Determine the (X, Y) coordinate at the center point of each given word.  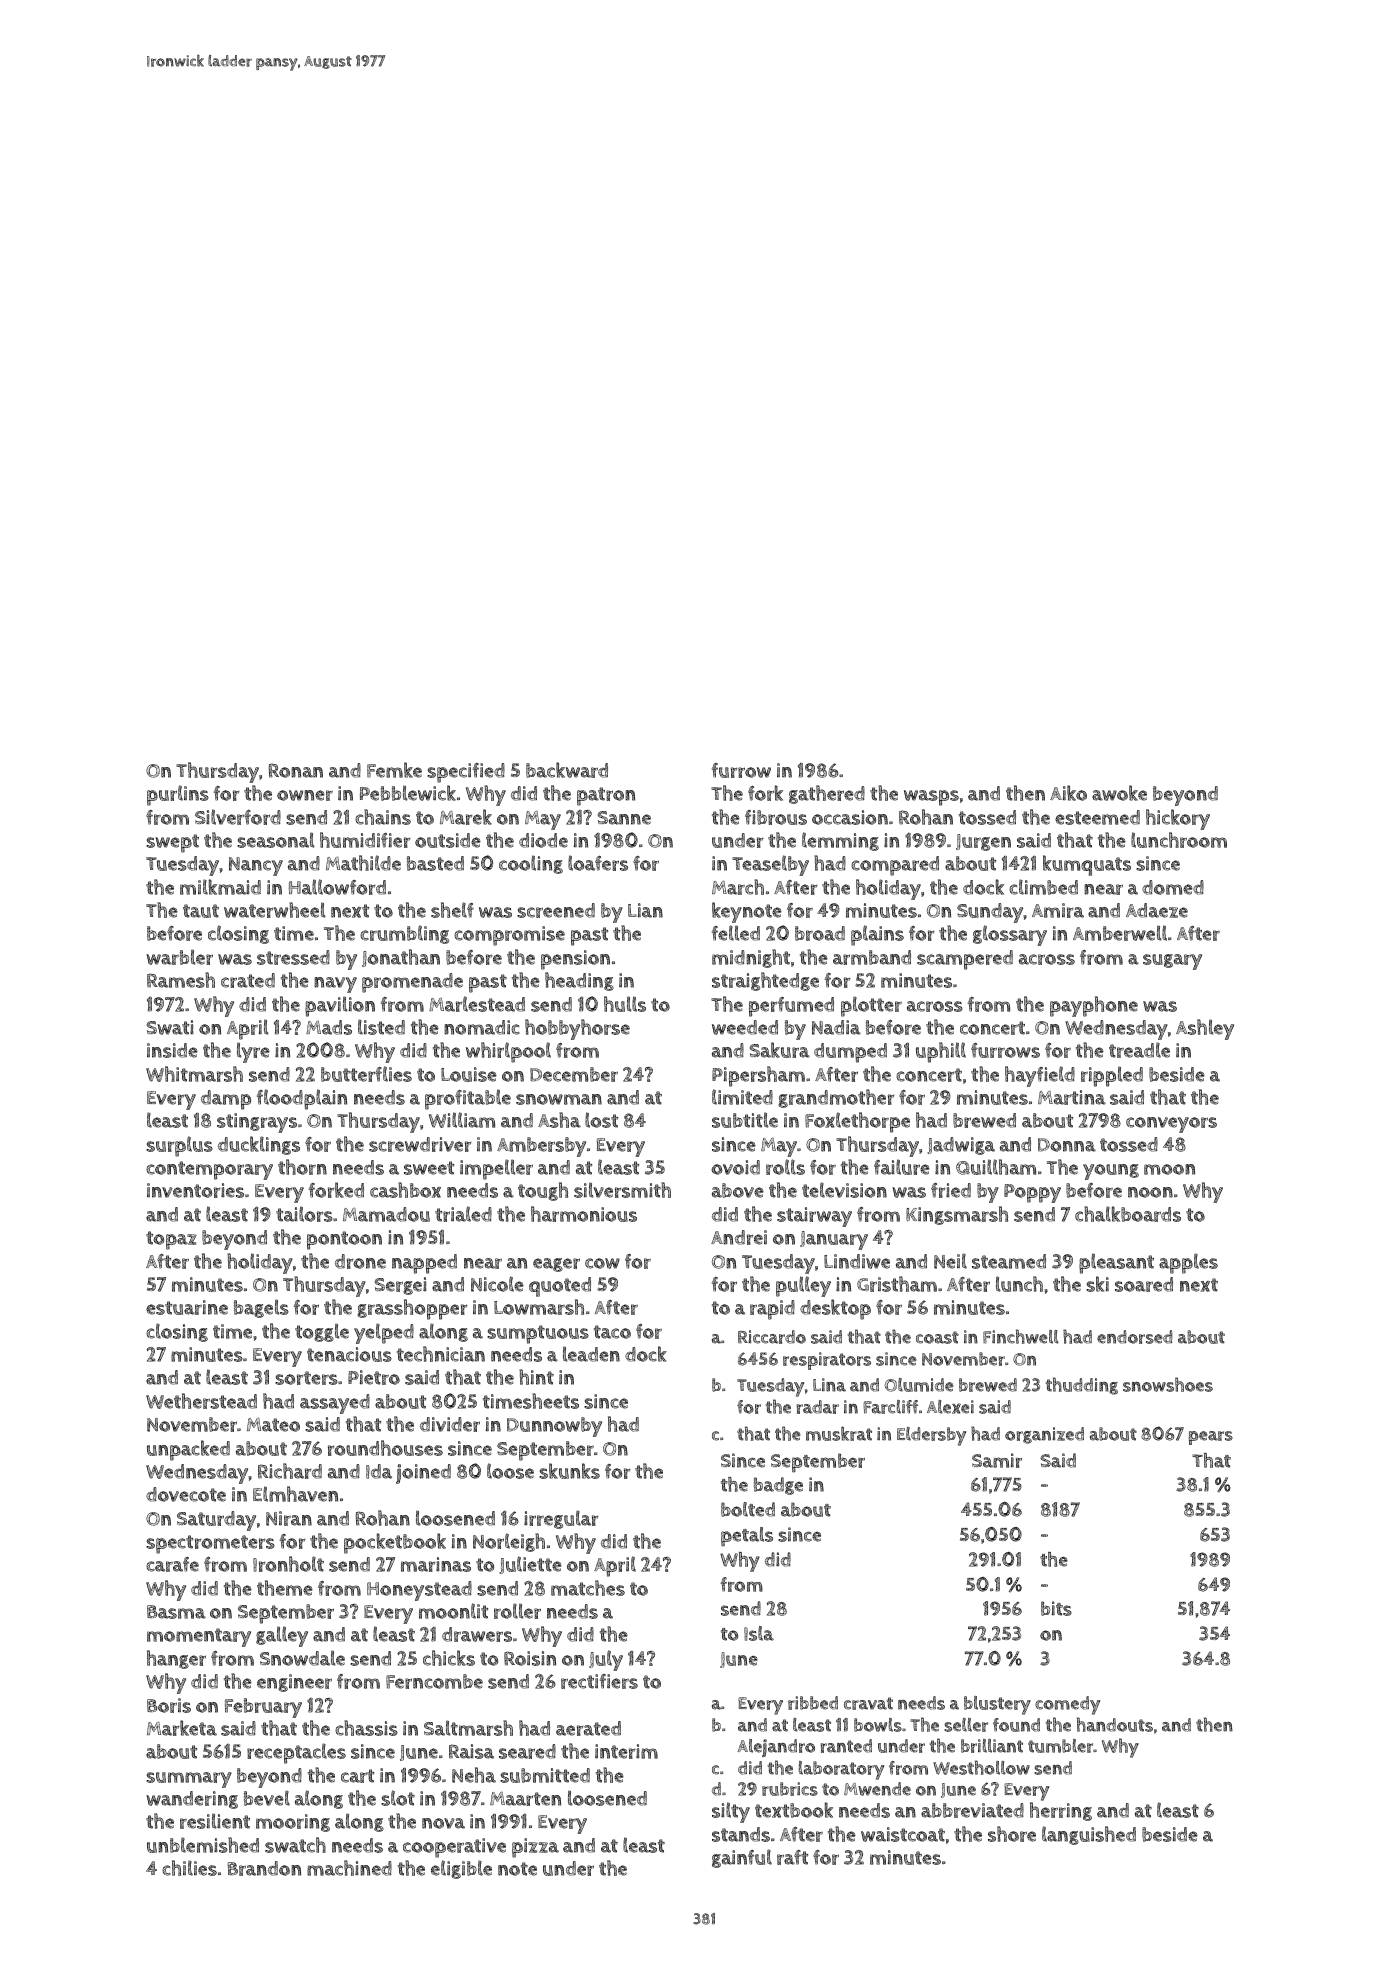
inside (172, 1050)
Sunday (990, 913)
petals (747, 1537)
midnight (751, 958)
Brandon (264, 1868)
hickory (1178, 819)
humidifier (365, 840)
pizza (535, 1848)
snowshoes (1168, 1384)
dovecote (186, 1494)
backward (567, 770)
